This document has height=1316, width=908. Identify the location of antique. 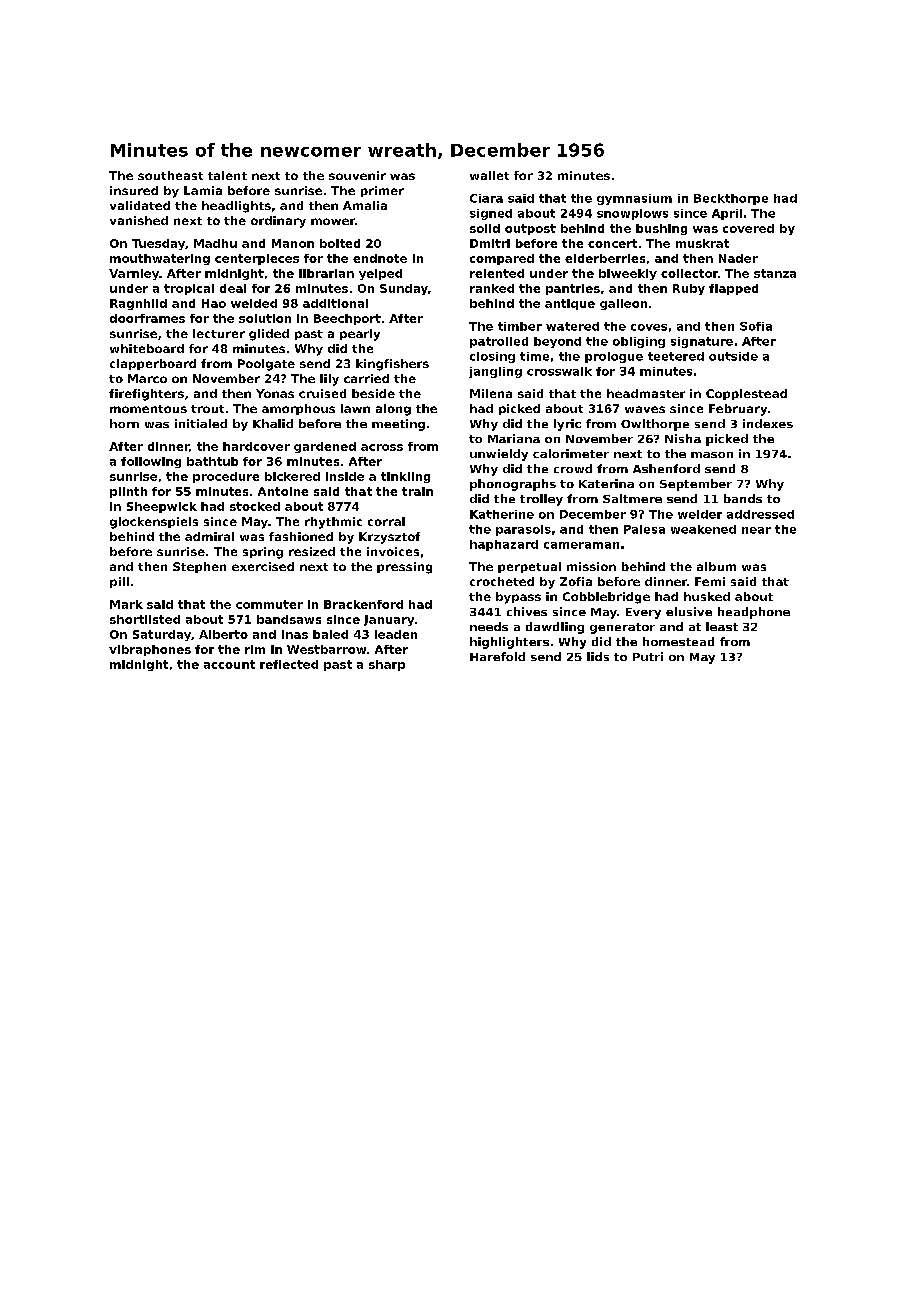
(570, 304).
